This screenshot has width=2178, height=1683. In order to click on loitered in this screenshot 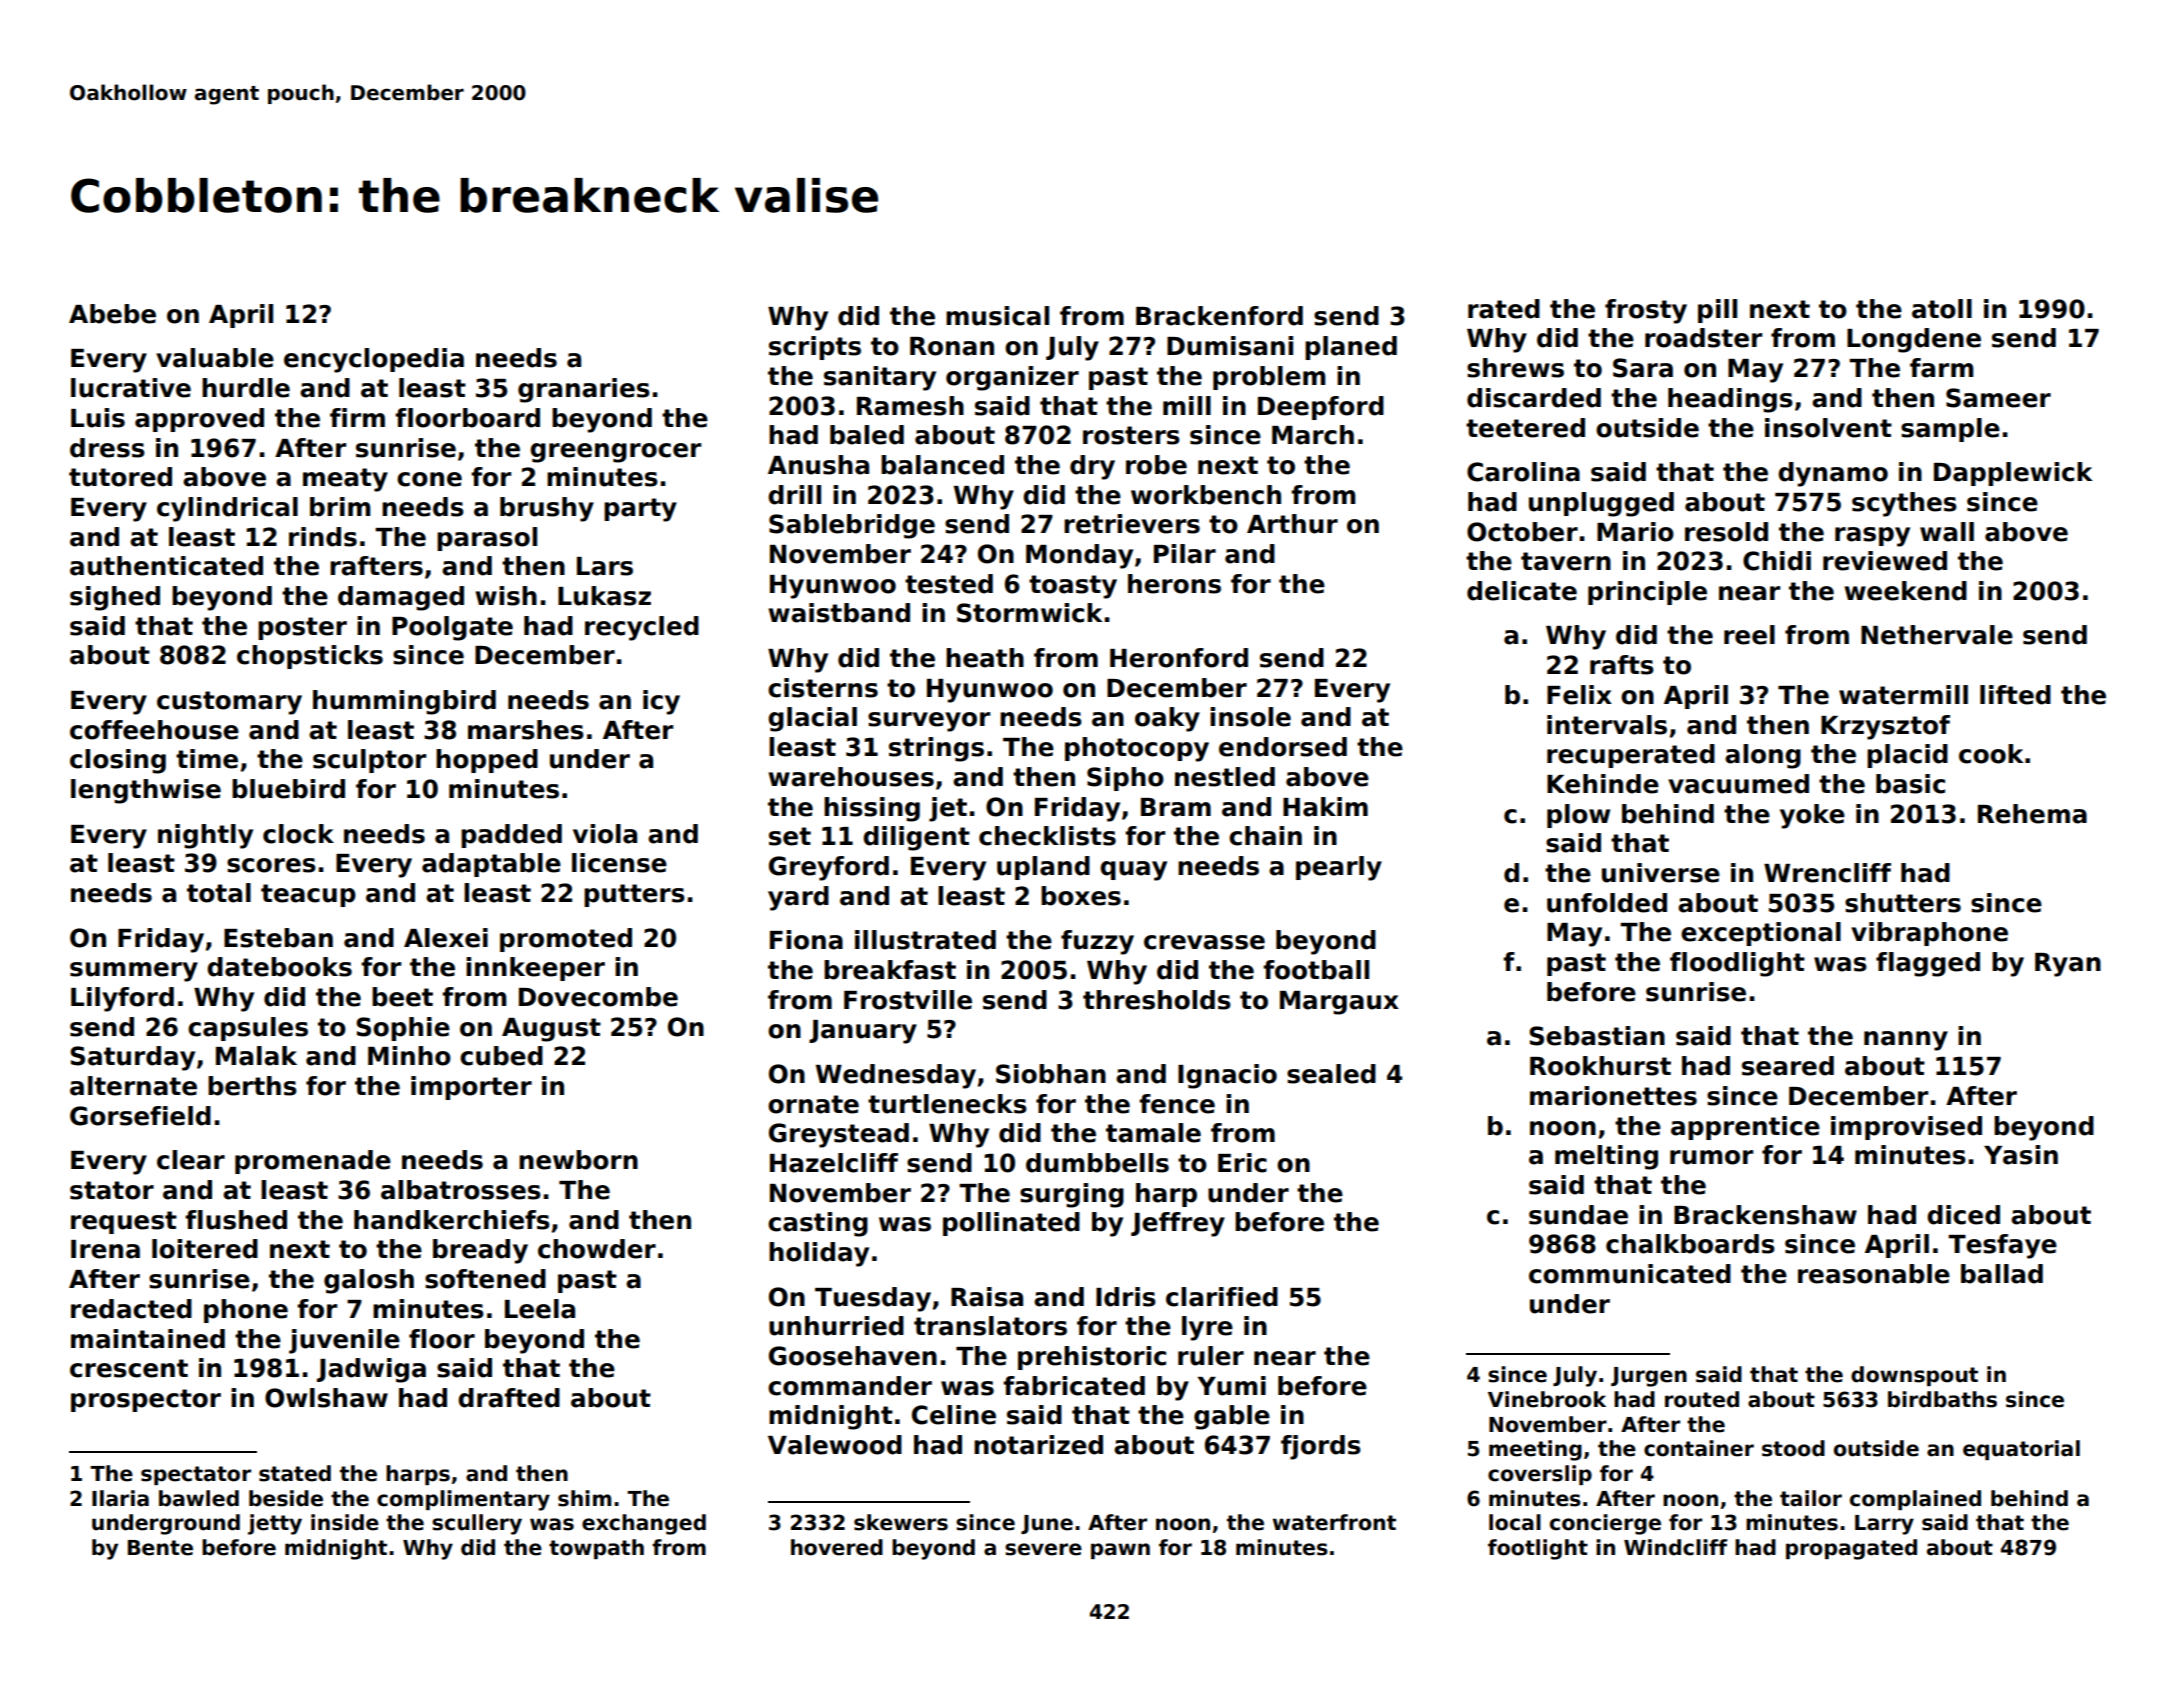, I will do `click(205, 1249)`.
